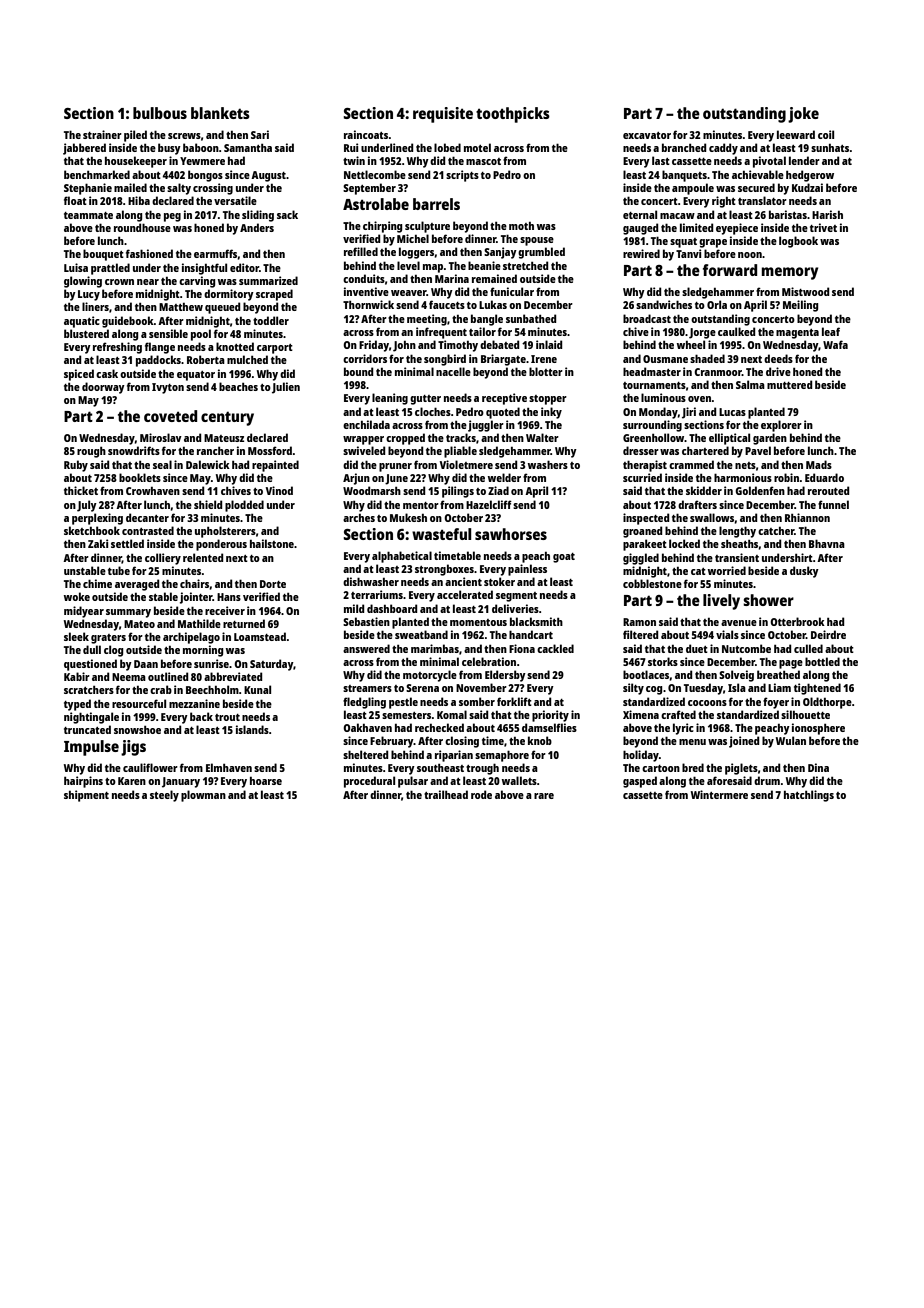 The height and width of the screenshot is (1308, 924). Describe the element at coordinates (483, 161) in the screenshot. I see `mascot` at that location.
